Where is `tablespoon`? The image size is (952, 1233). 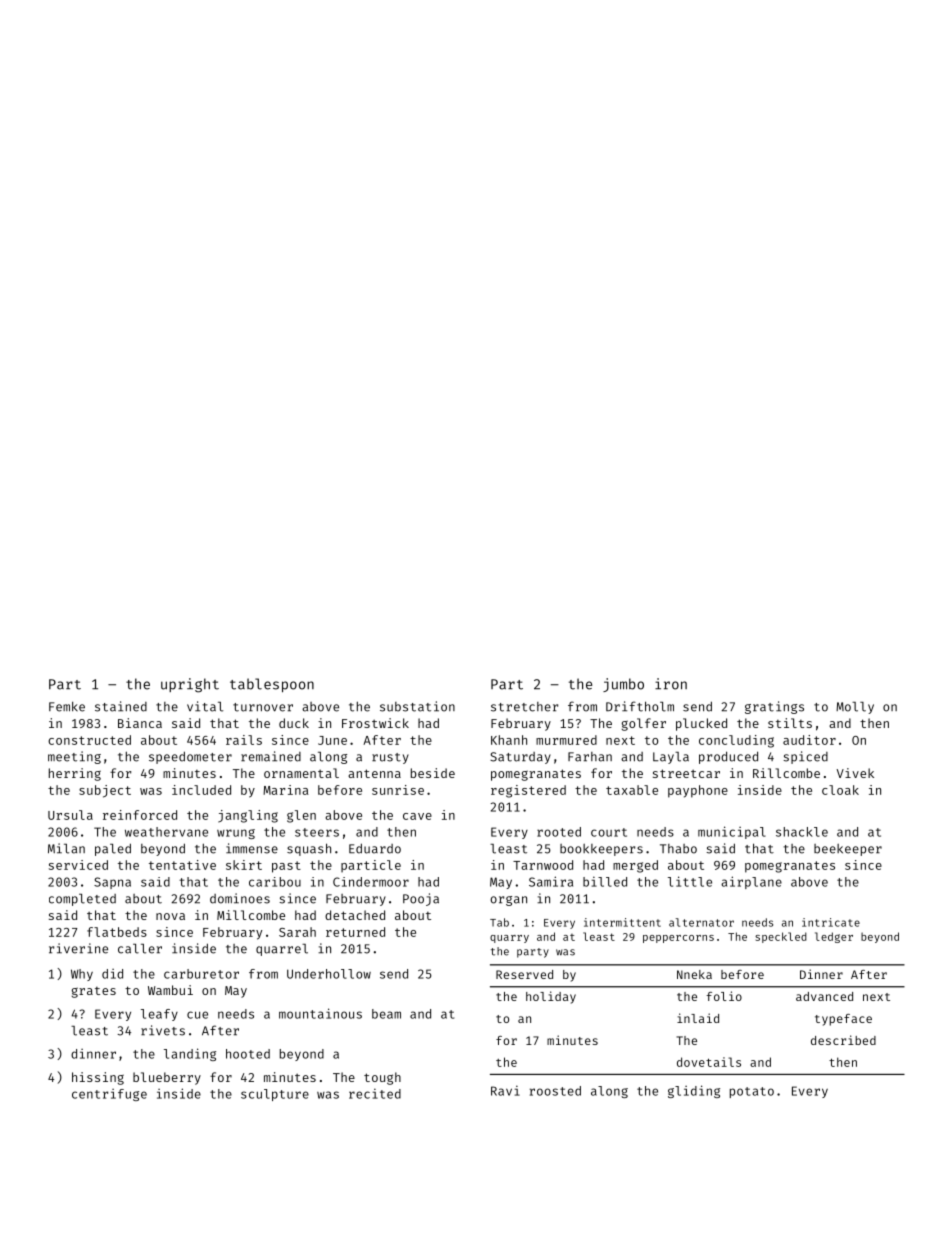 tablespoon is located at coordinates (272, 685).
